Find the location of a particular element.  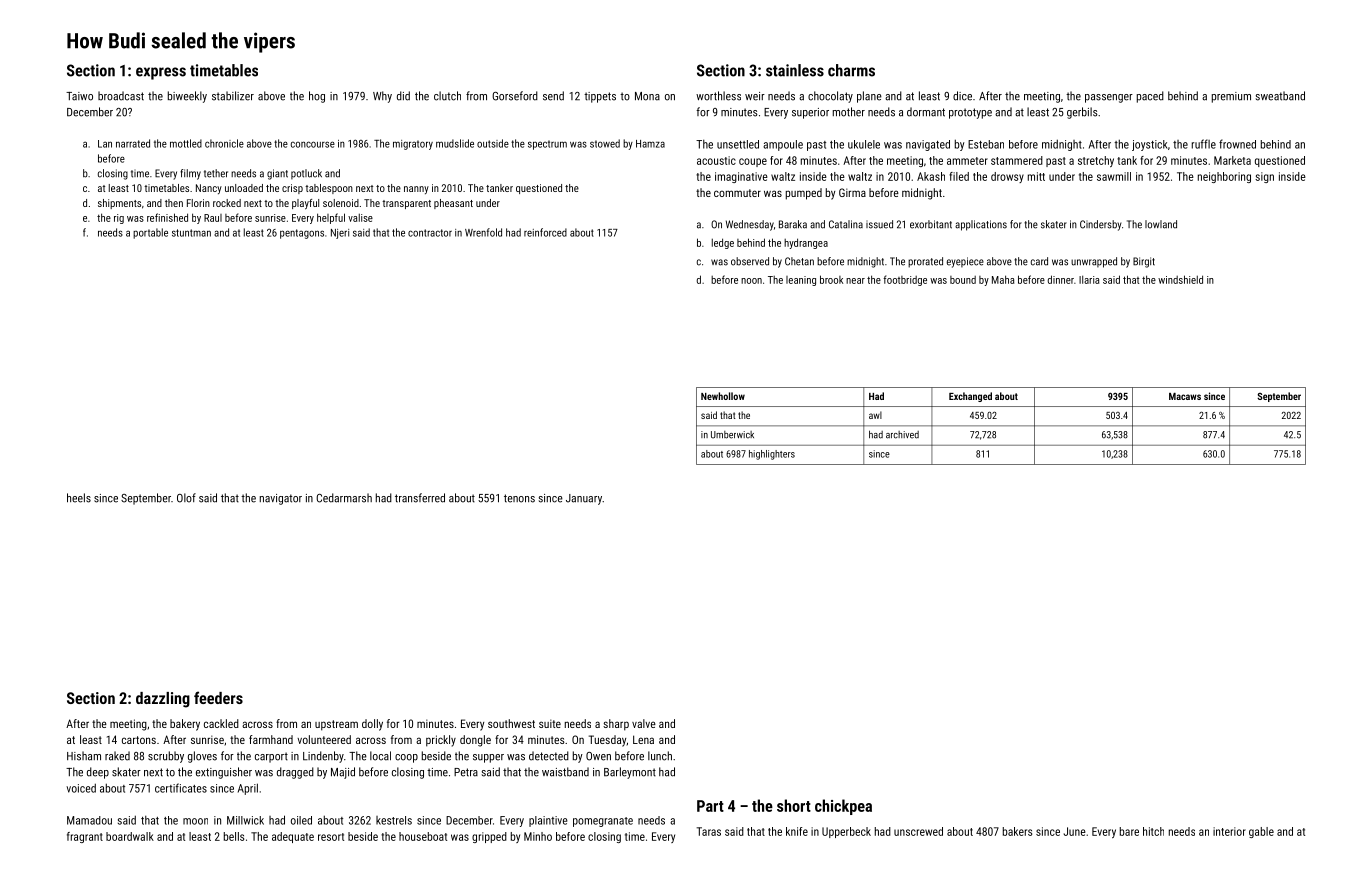

suite is located at coordinates (550, 723).
